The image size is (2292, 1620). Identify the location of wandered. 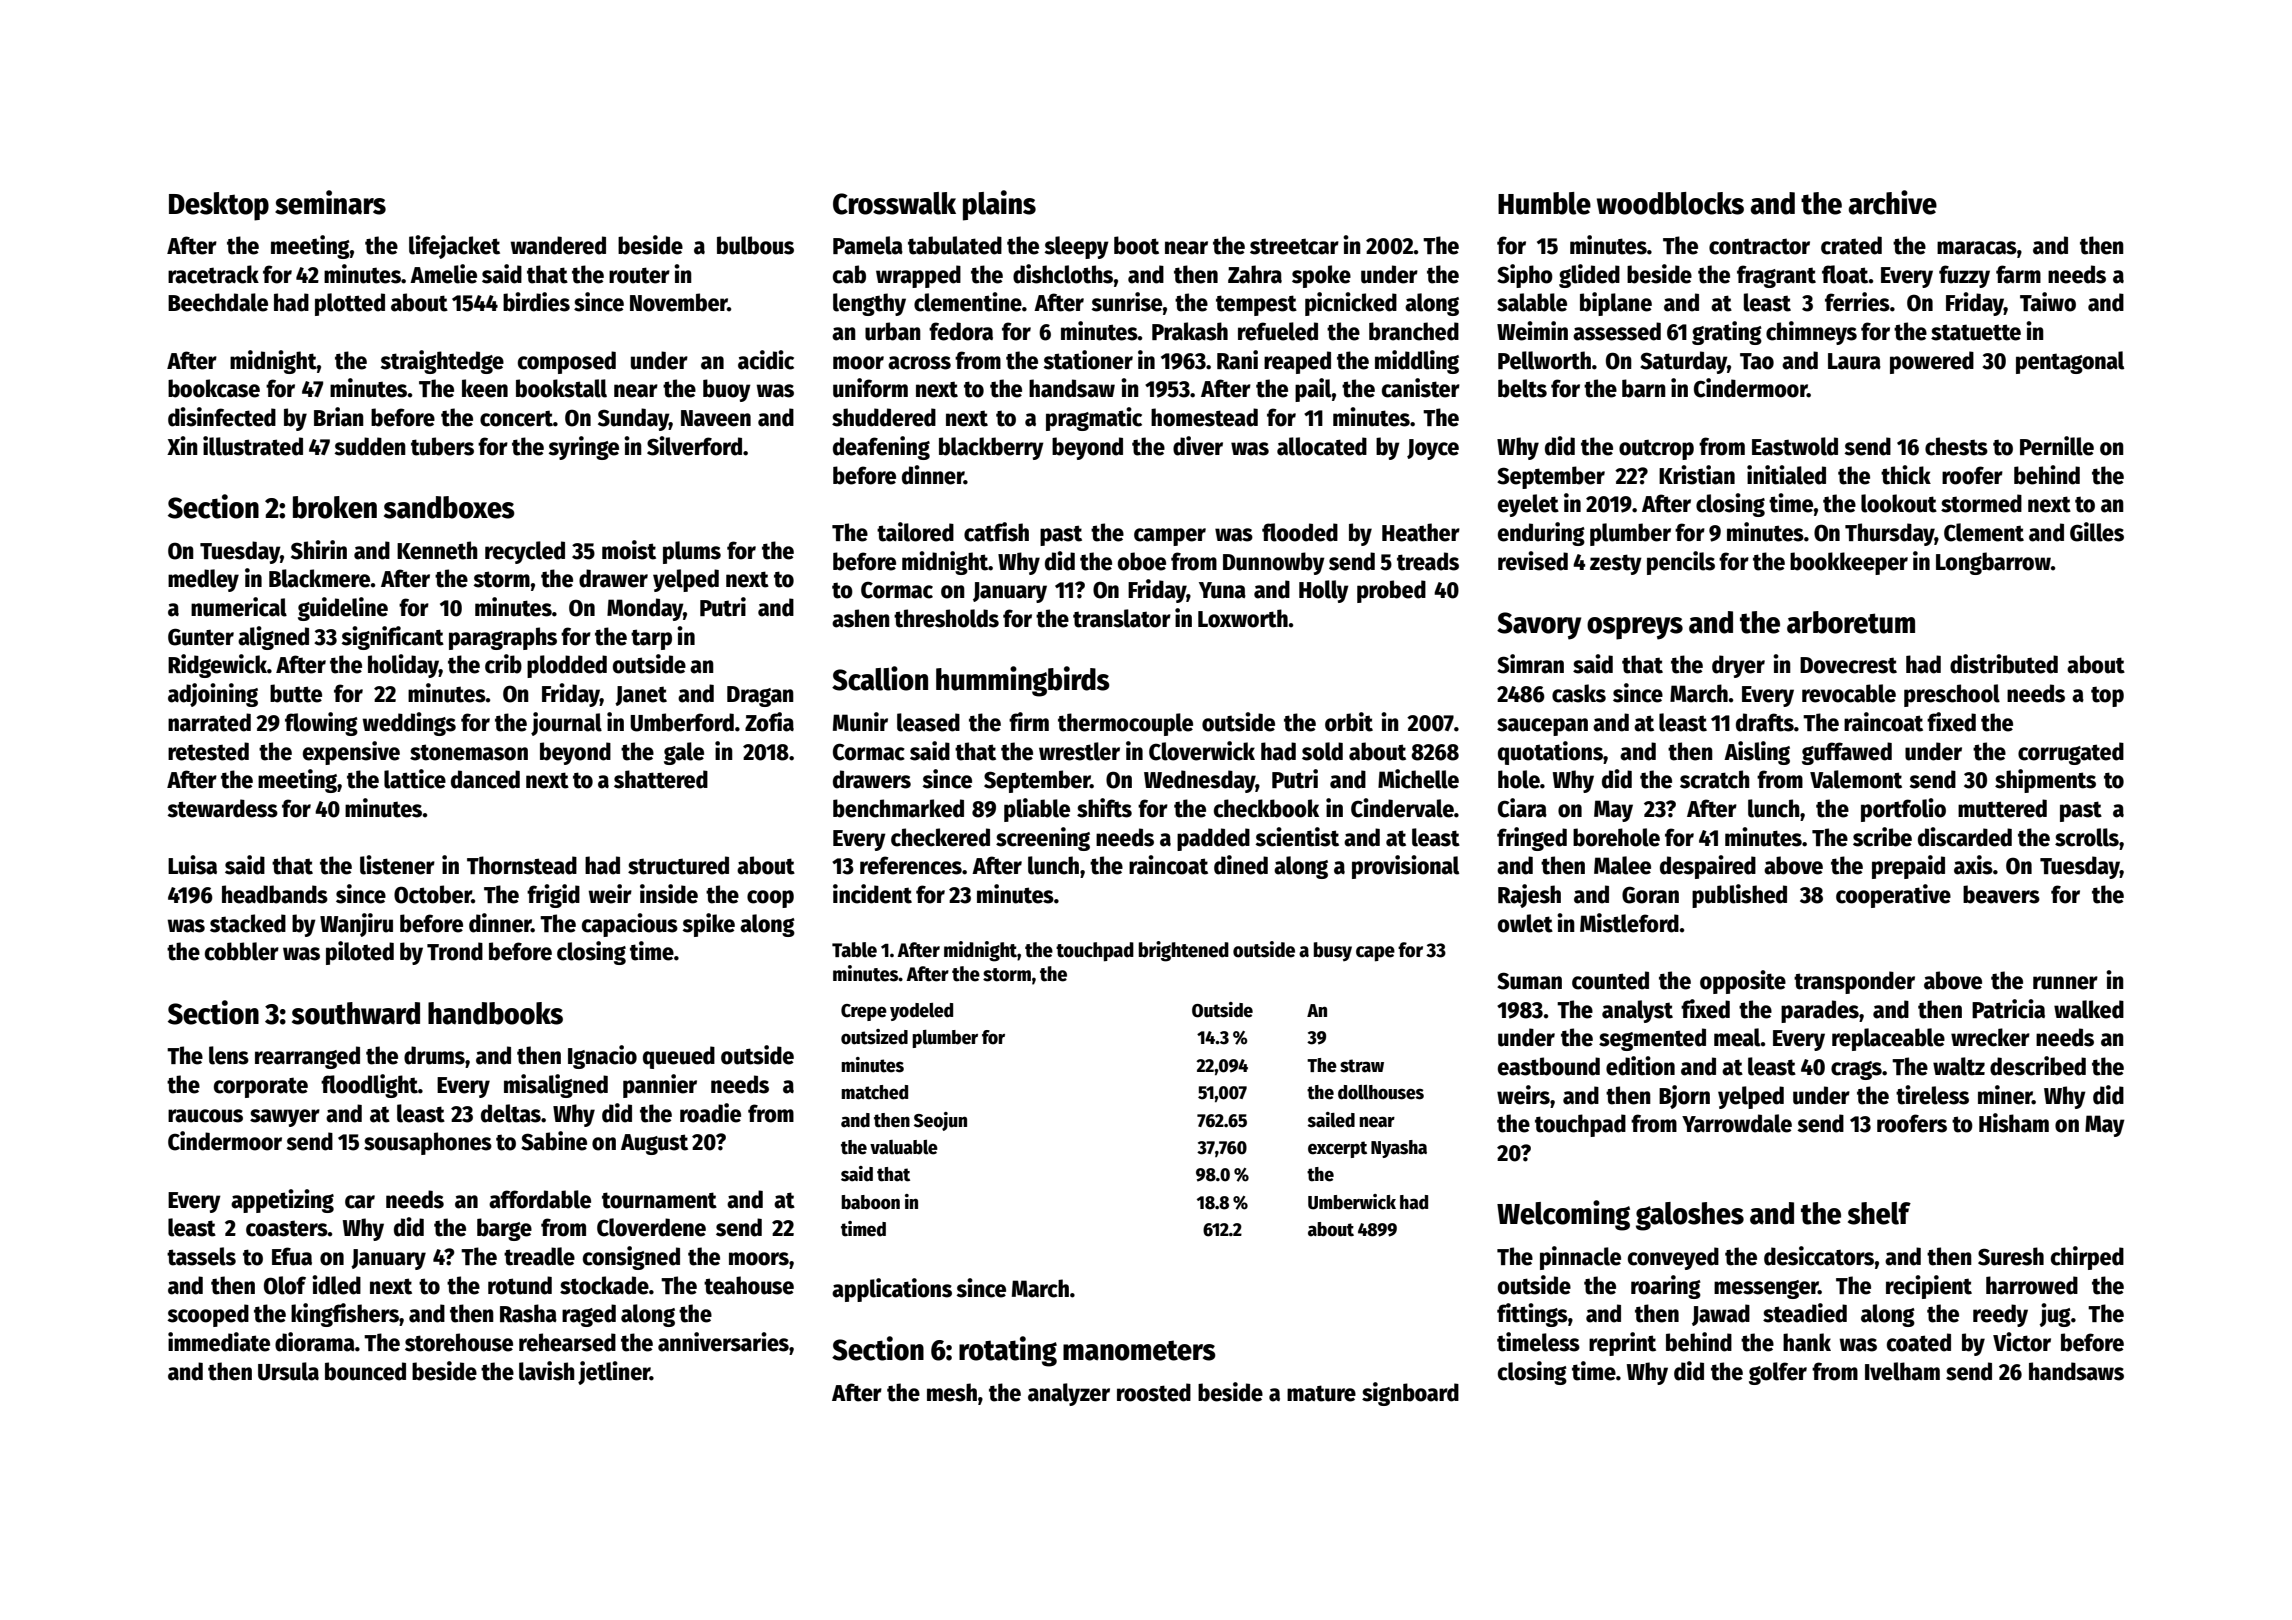
(558, 245).
